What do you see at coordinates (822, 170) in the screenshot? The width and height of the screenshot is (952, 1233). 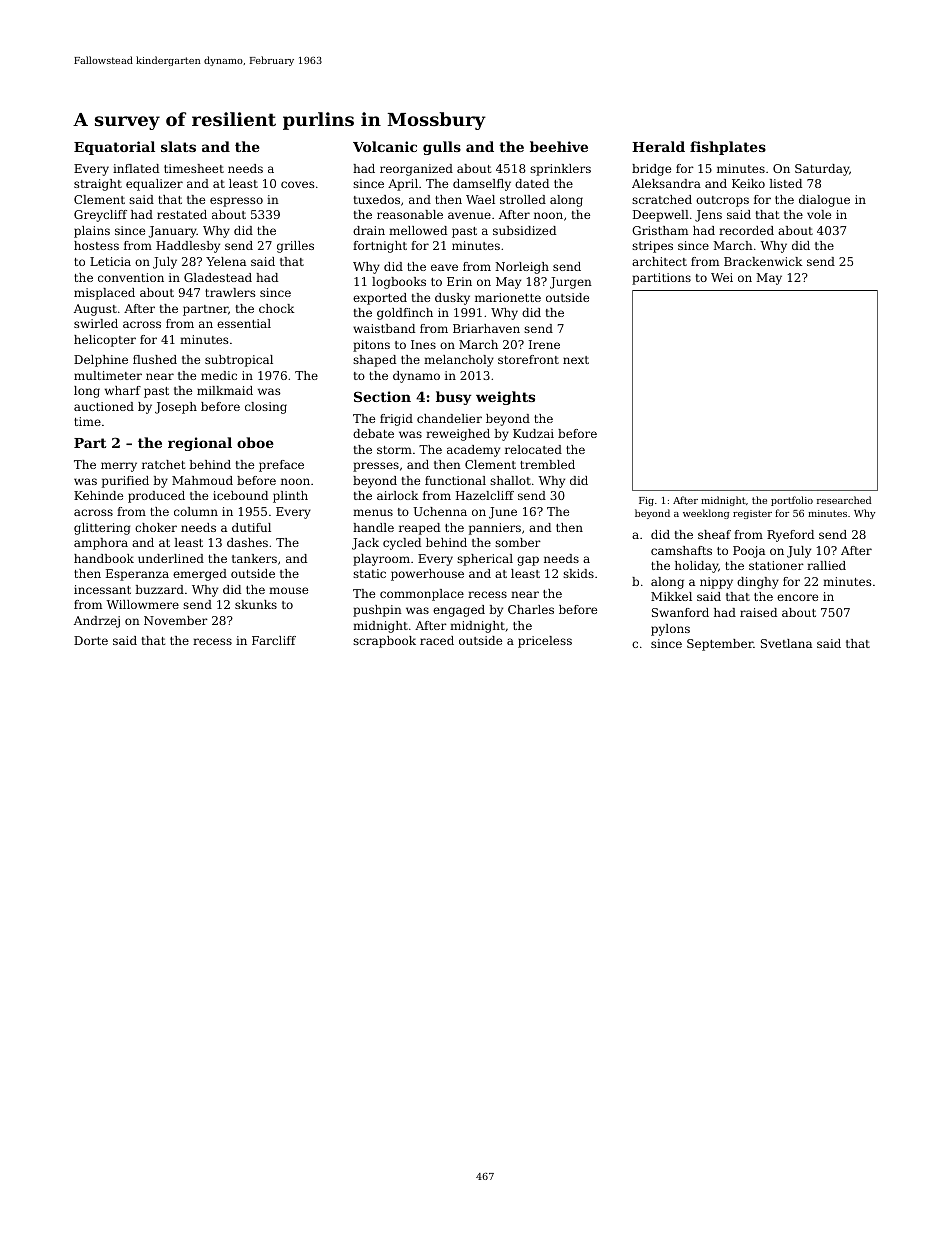 I see `Saturday` at bounding box center [822, 170].
